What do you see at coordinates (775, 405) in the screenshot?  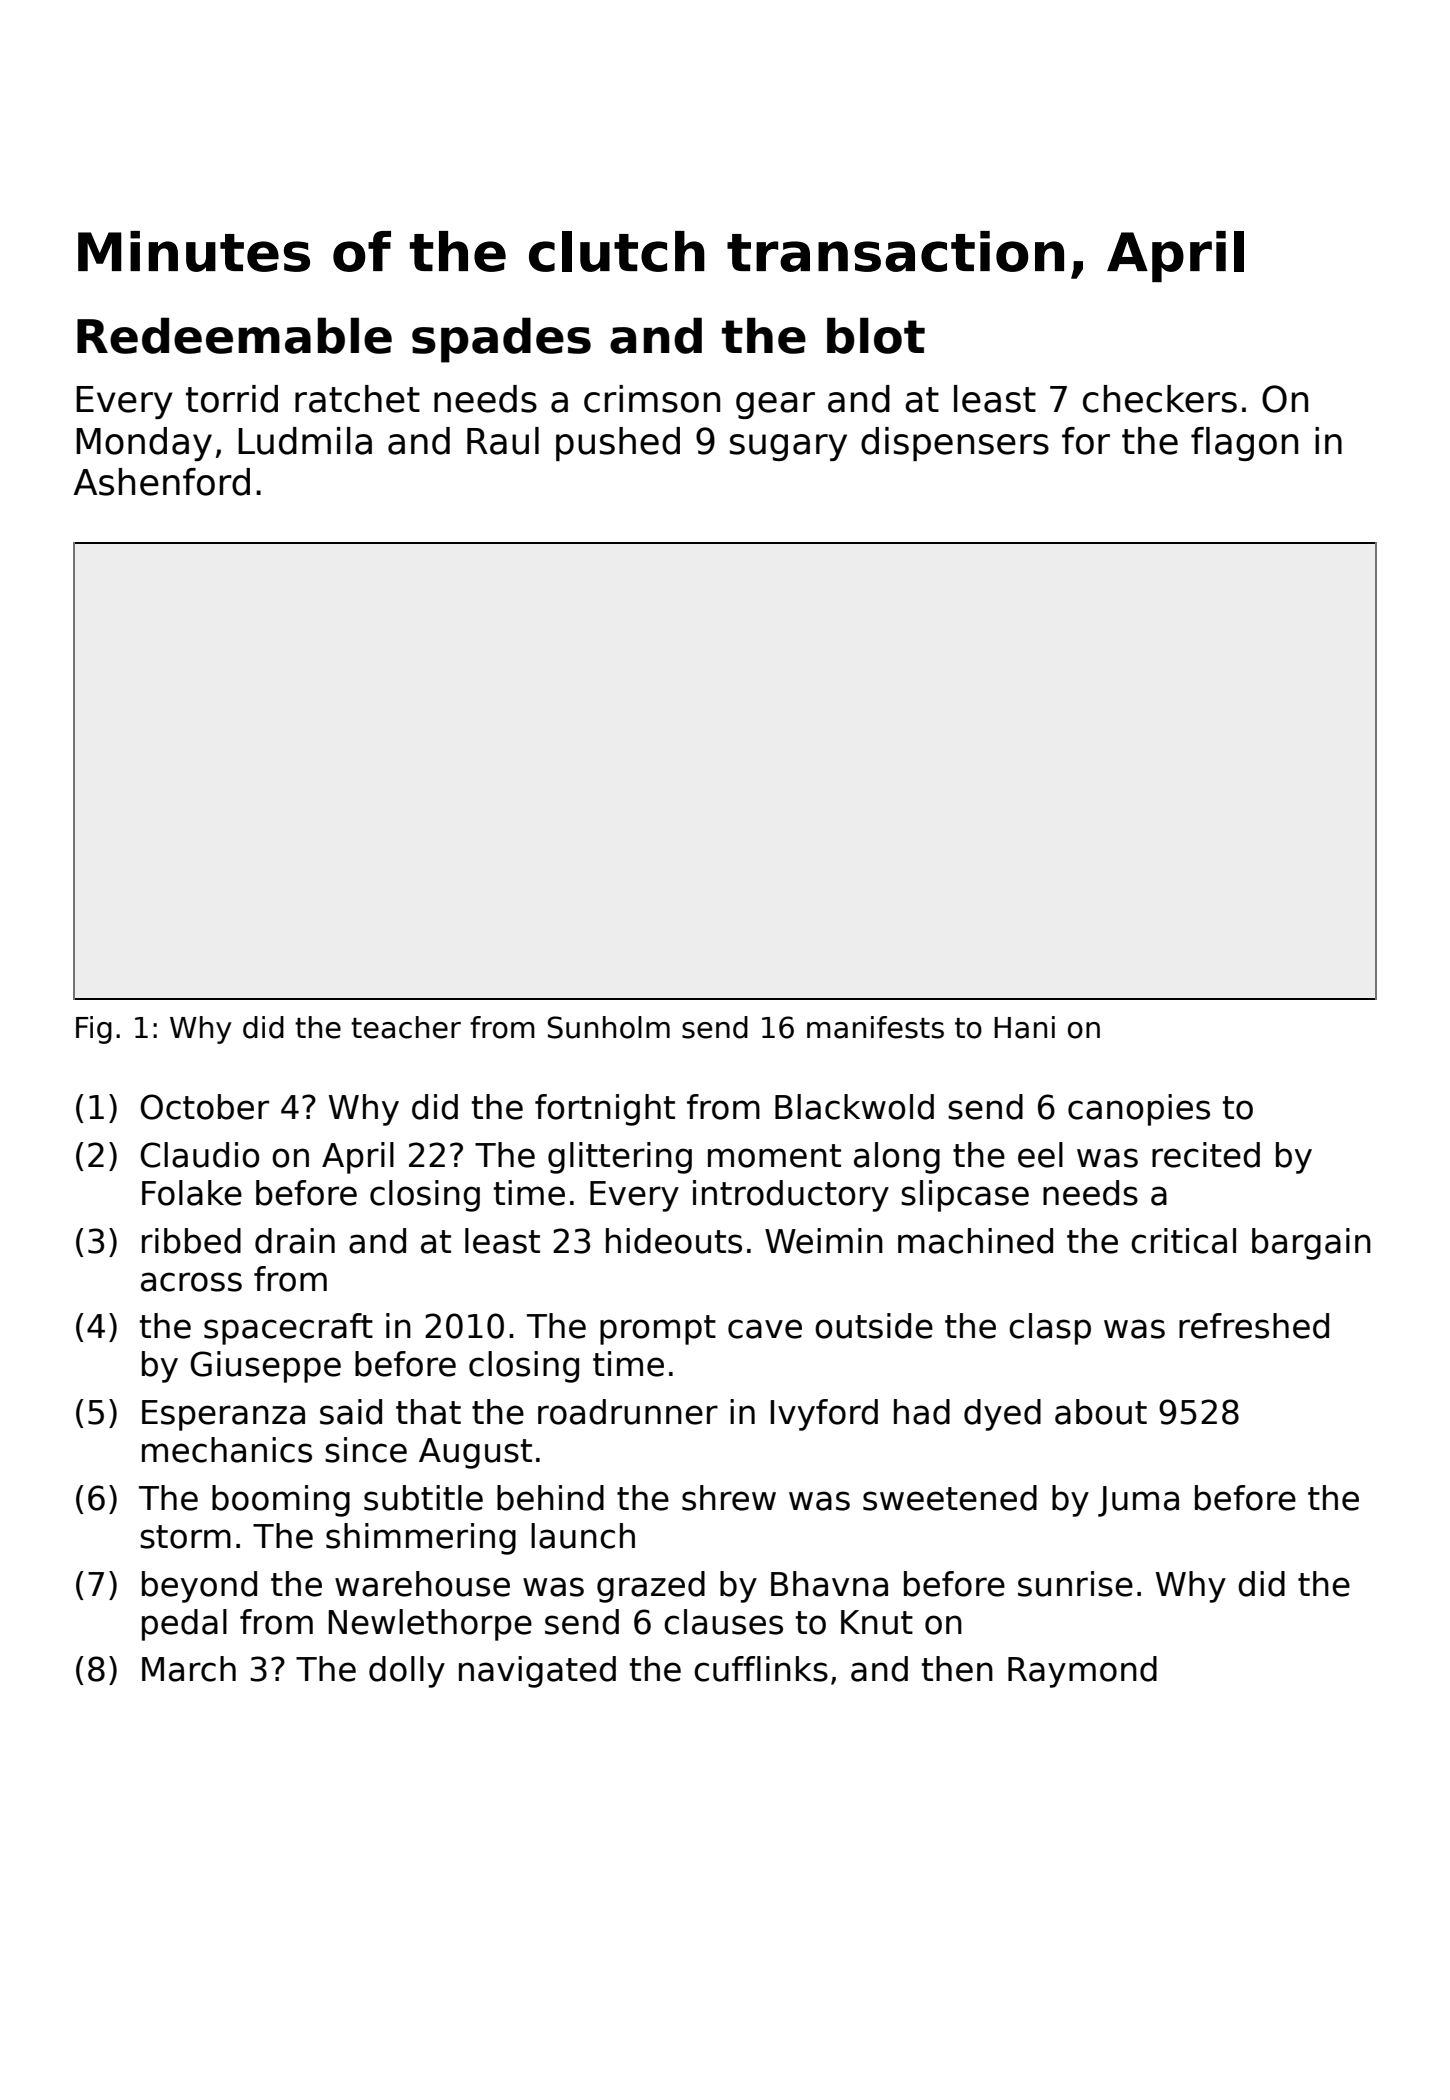 I see `gear` at bounding box center [775, 405].
